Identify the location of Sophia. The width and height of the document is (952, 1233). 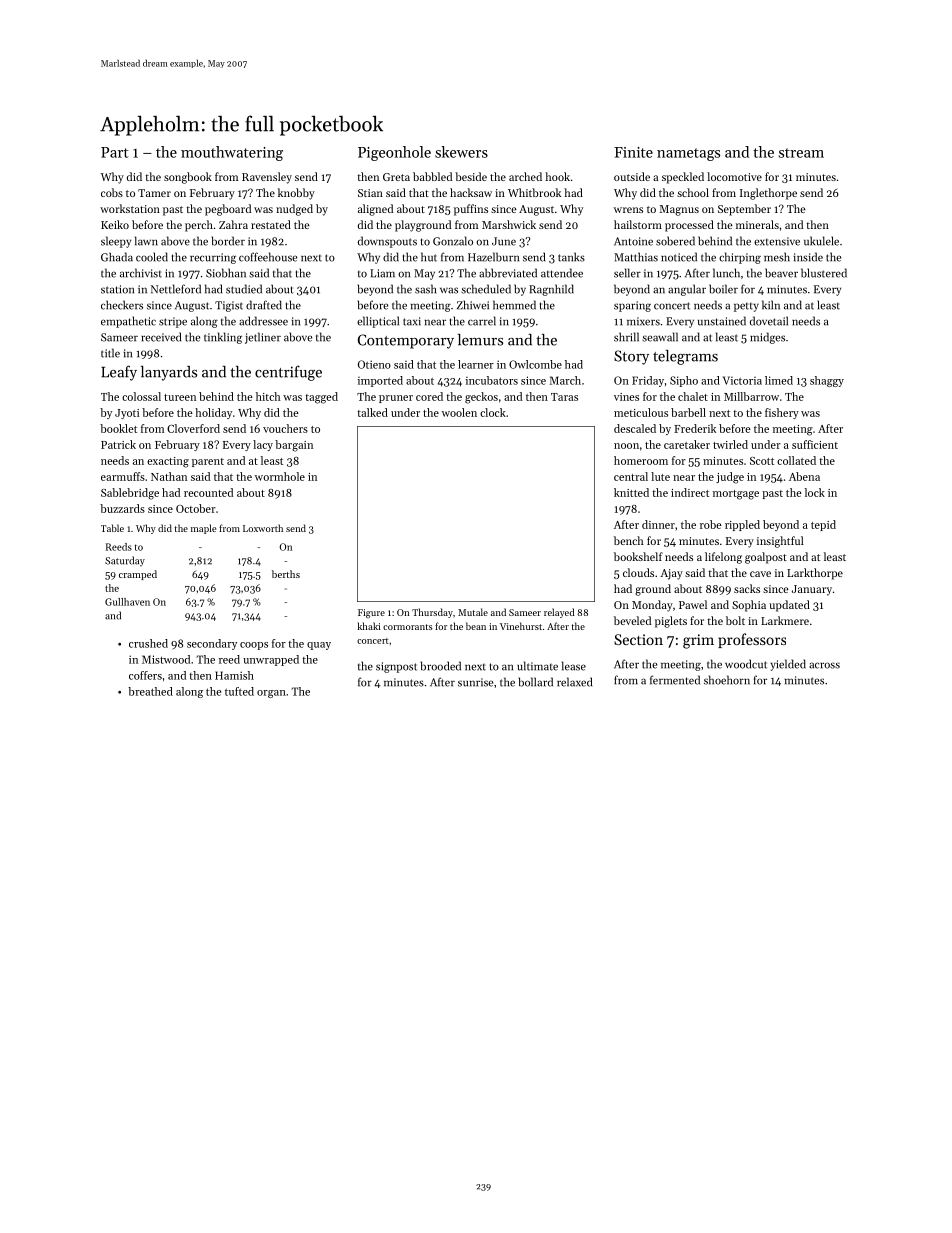
(749, 606).
